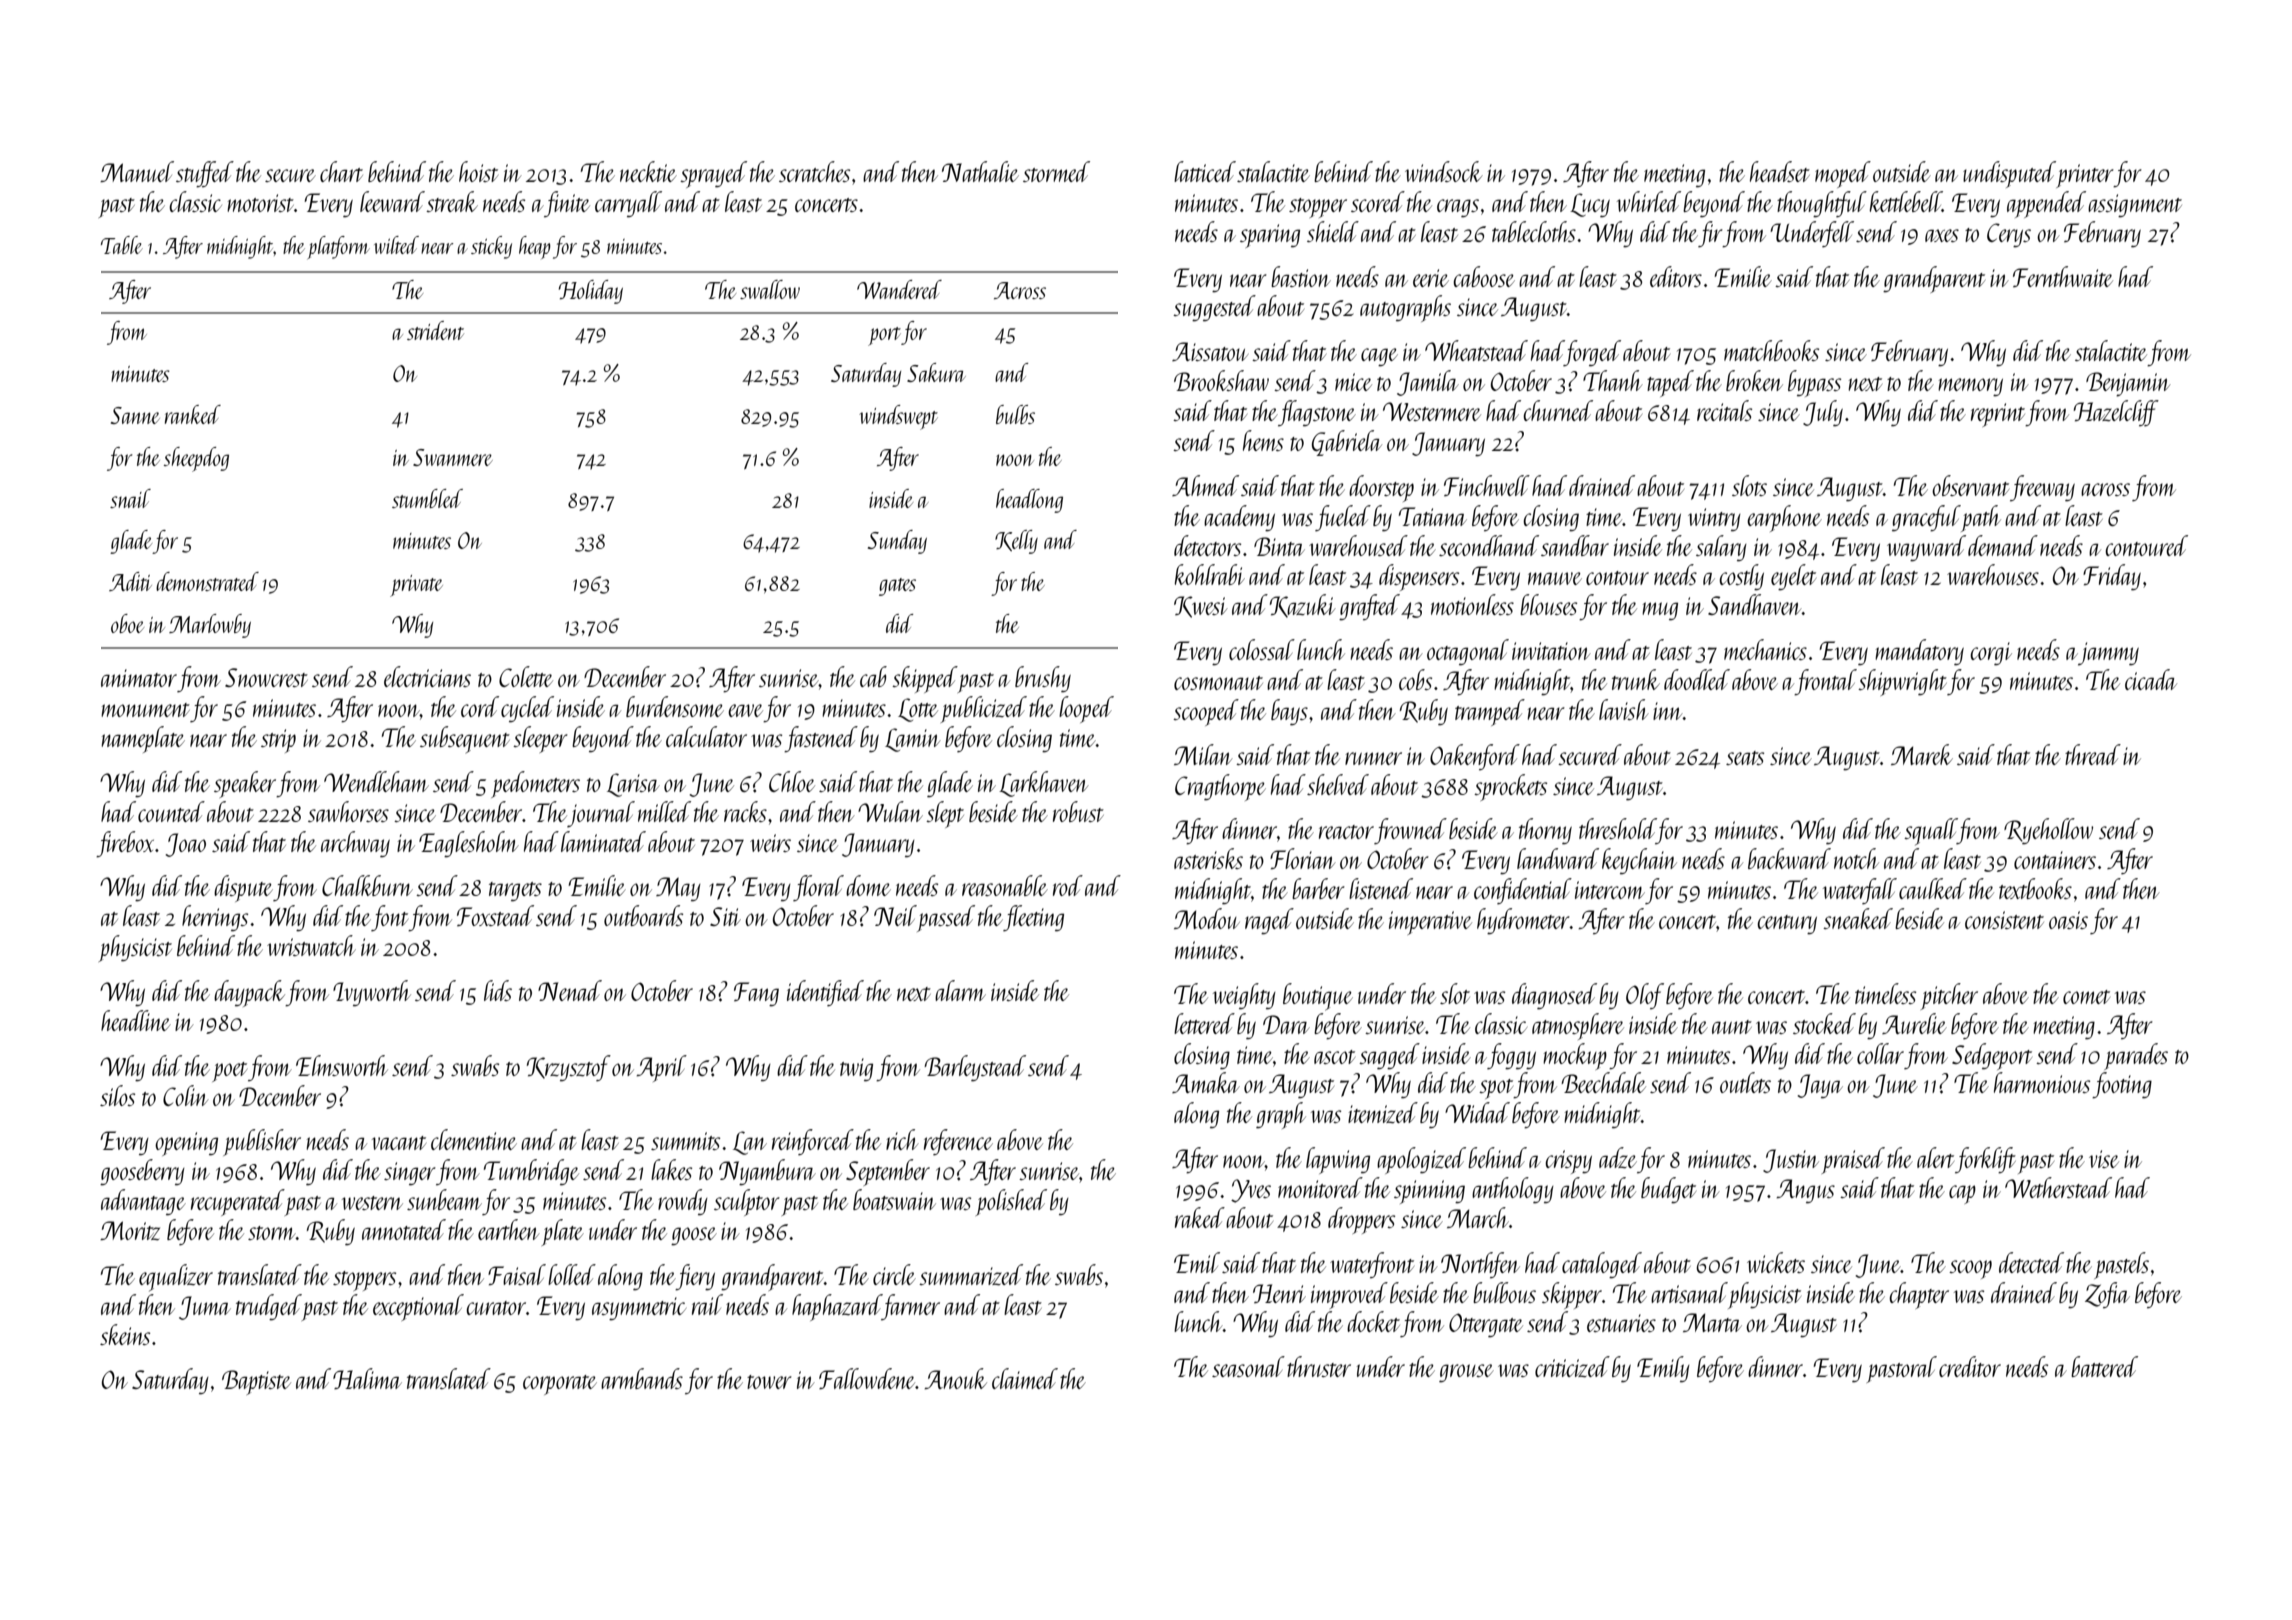 Image resolution: width=2292 pixels, height=1620 pixels. Describe the element at coordinates (2112, 577) in the screenshot. I see `Friday` at that location.
